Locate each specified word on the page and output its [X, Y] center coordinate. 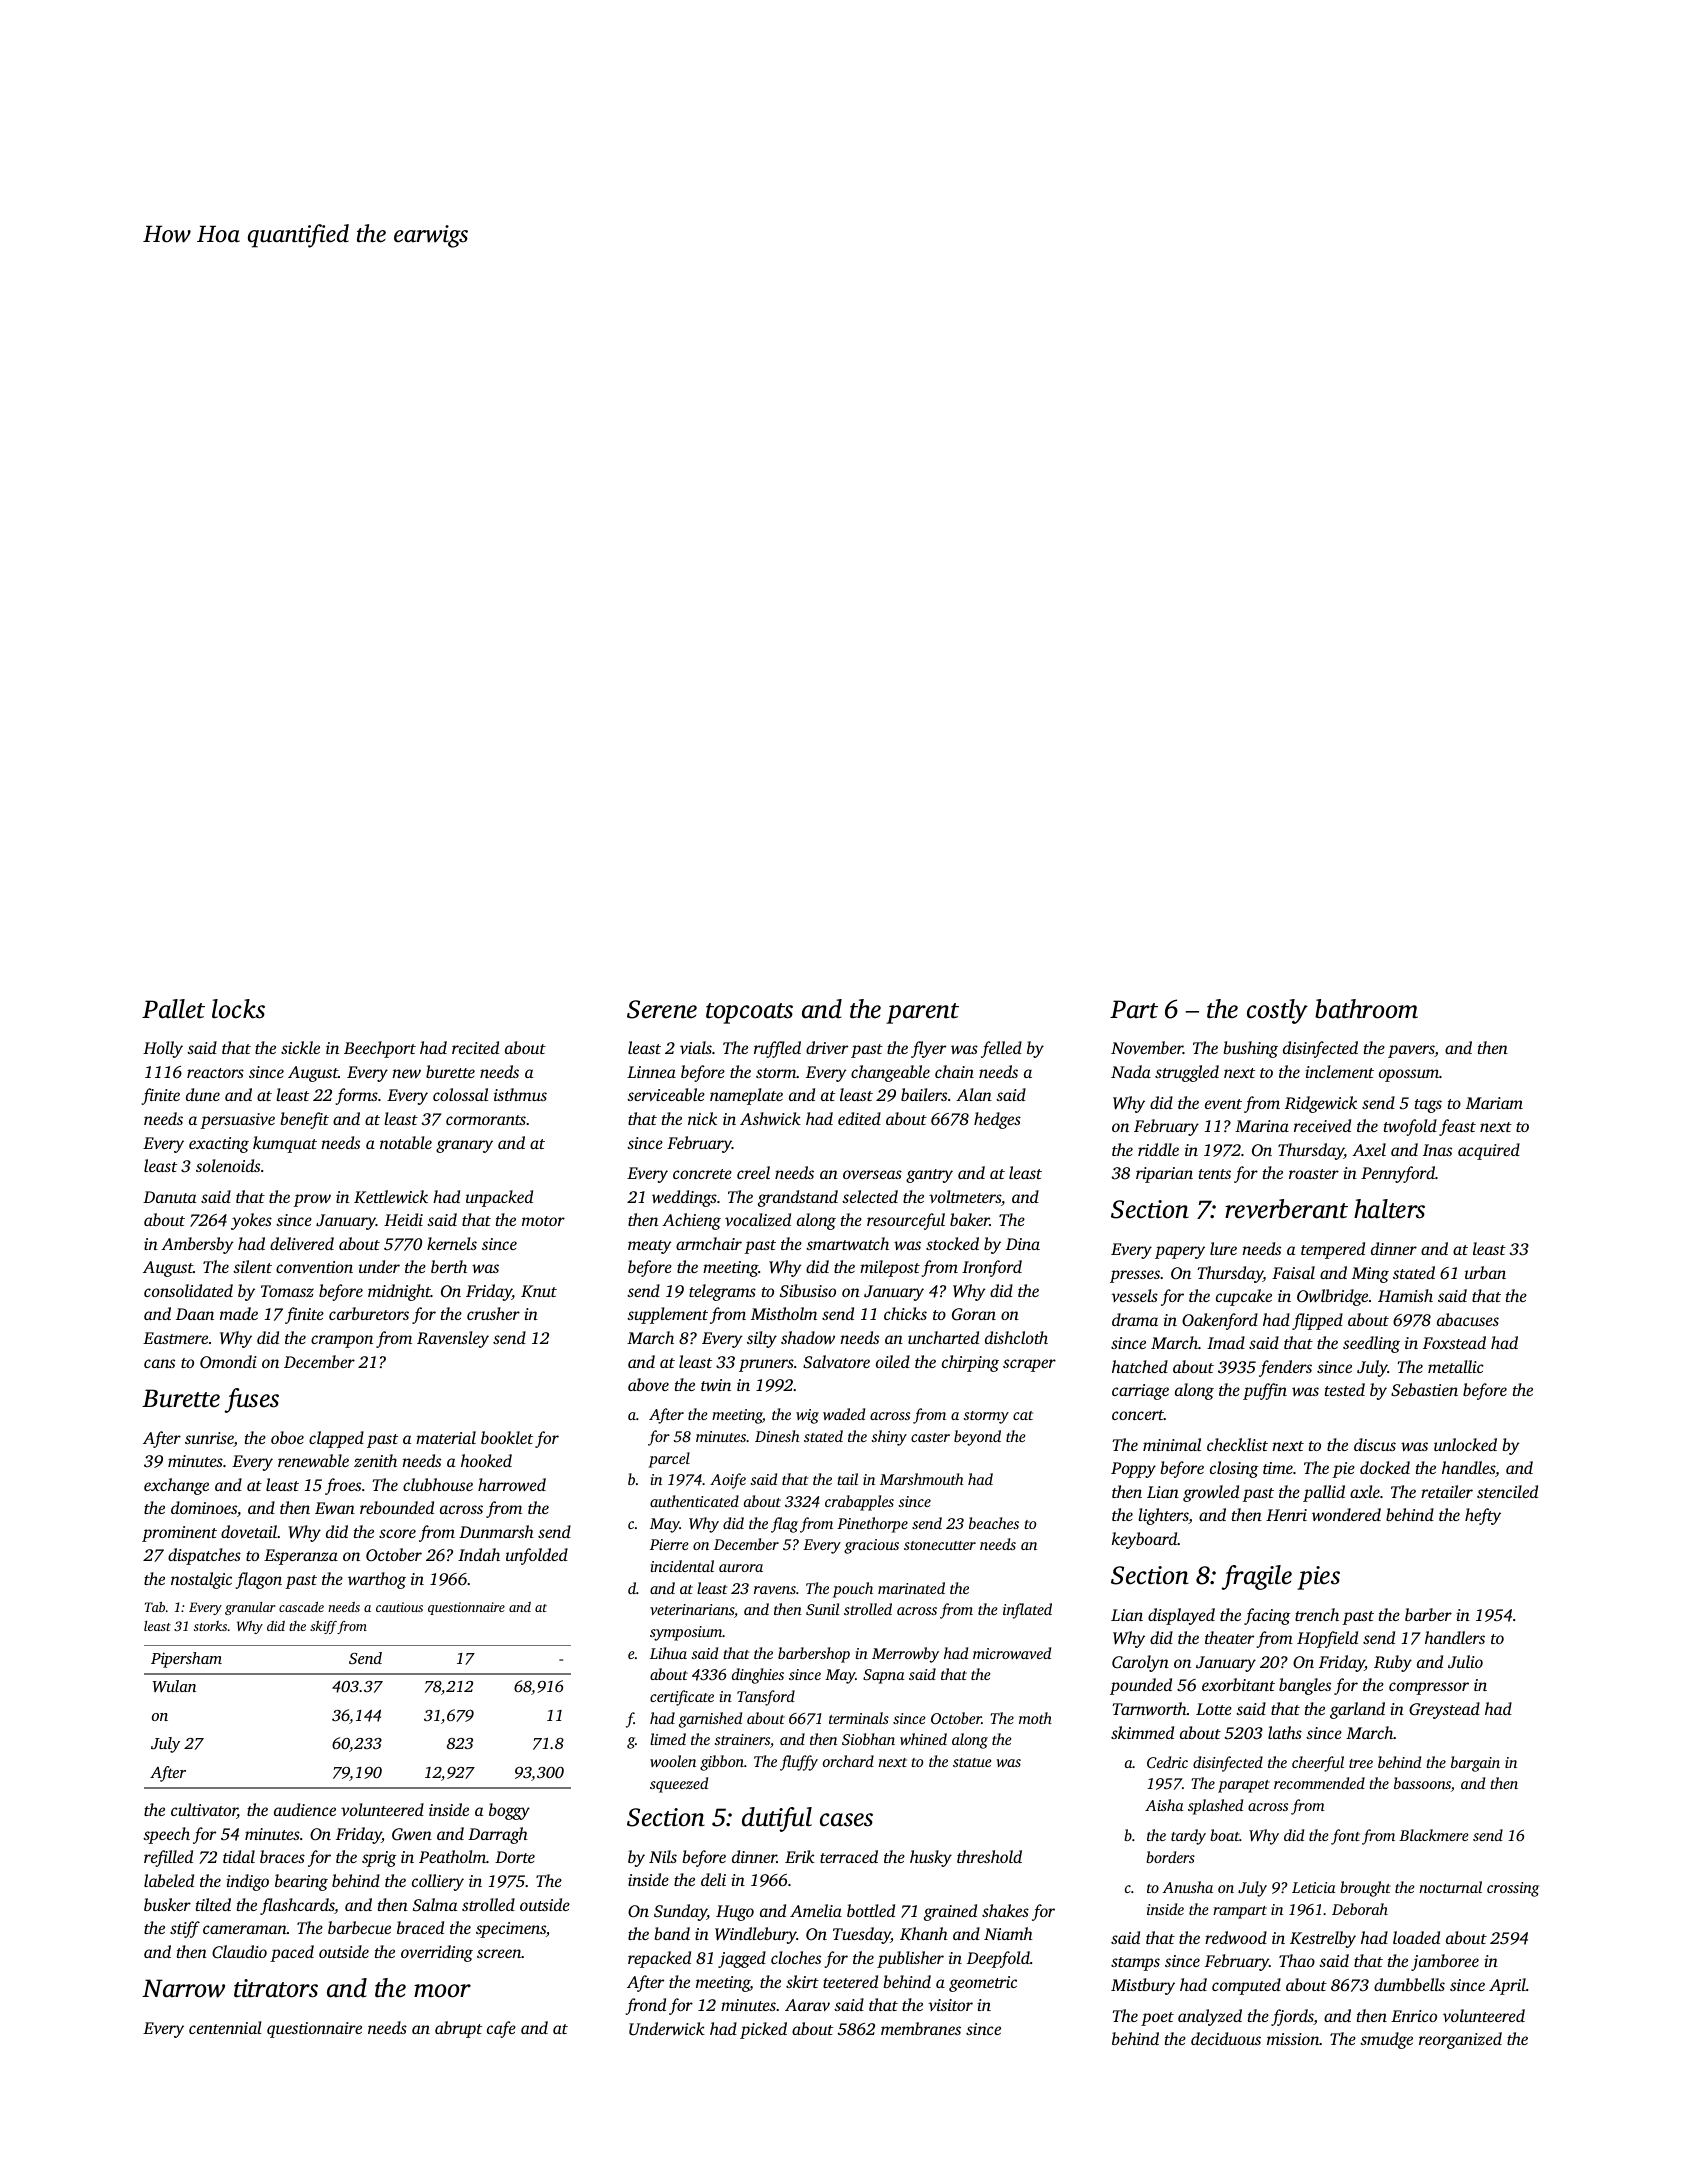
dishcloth [1016, 1337]
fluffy [799, 1763]
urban [1485, 1272]
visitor [950, 2005]
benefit [304, 1120]
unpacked [499, 1198]
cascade [301, 1607]
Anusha [1188, 1887]
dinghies [758, 1676]
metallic [1456, 1366]
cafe [501, 2029]
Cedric [1167, 1762]
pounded [1141, 1686]
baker [970, 1219]
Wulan [174, 1686]
